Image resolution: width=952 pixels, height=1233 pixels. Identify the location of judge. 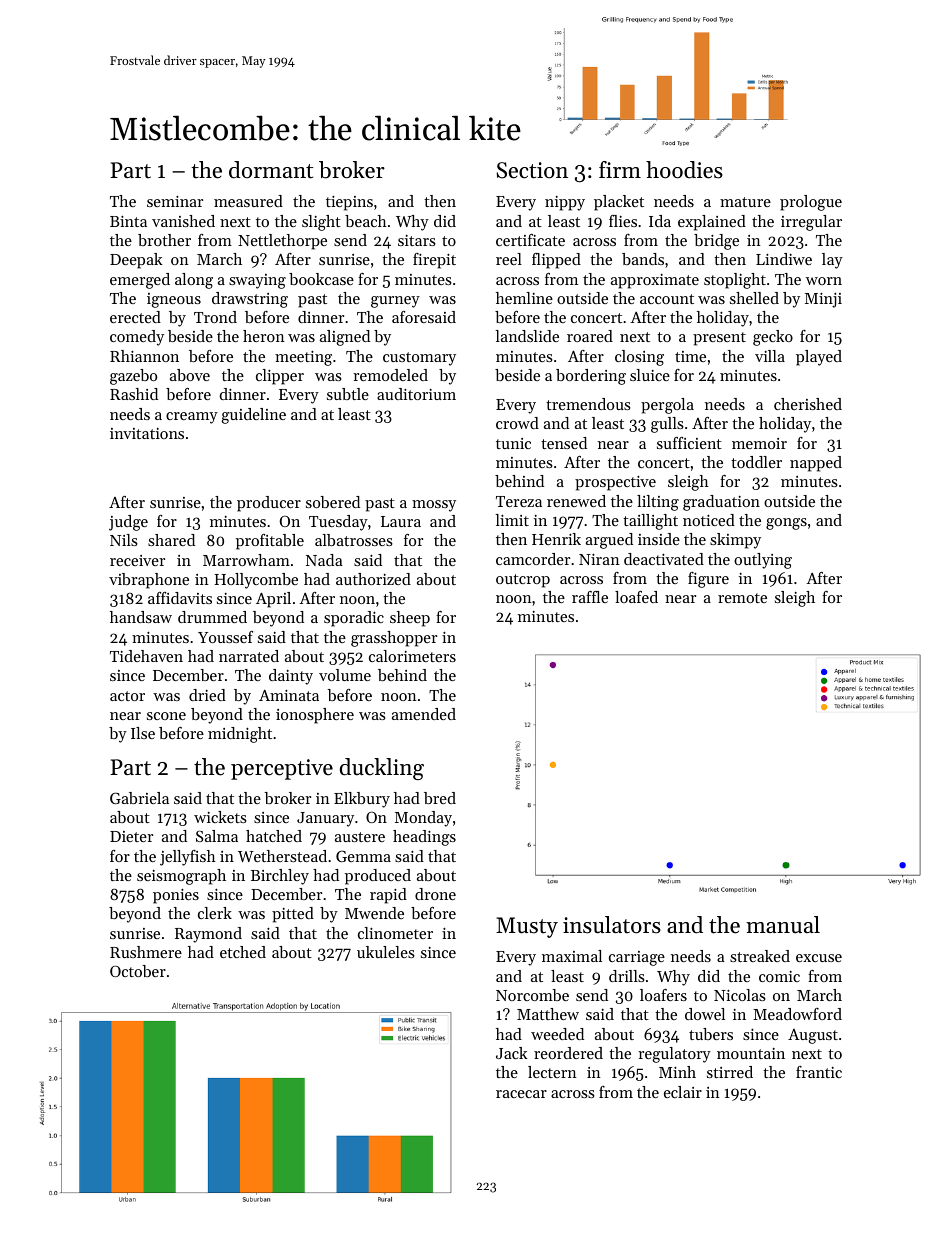
(128, 523).
